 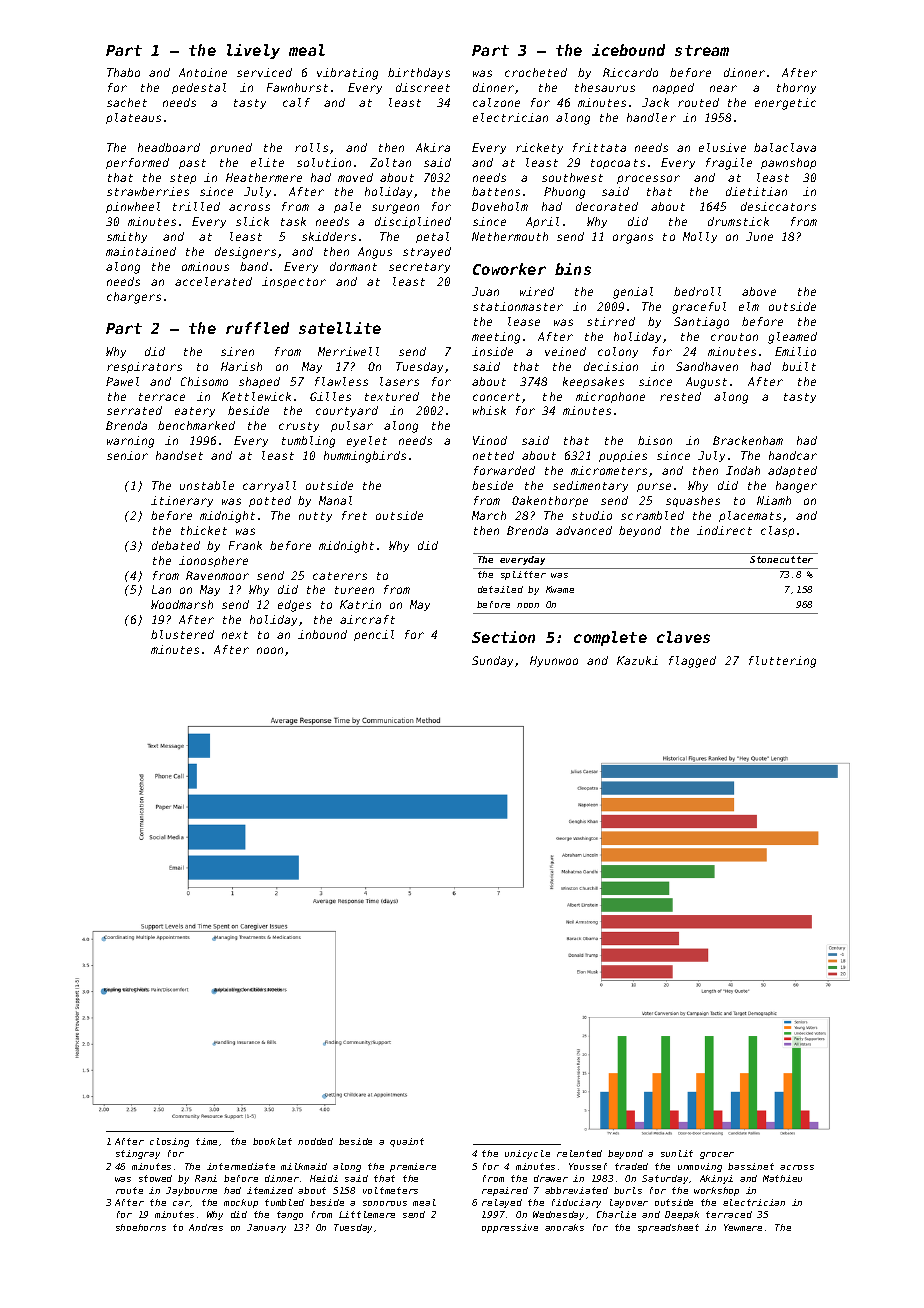 I want to click on stream, so click(x=702, y=50).
